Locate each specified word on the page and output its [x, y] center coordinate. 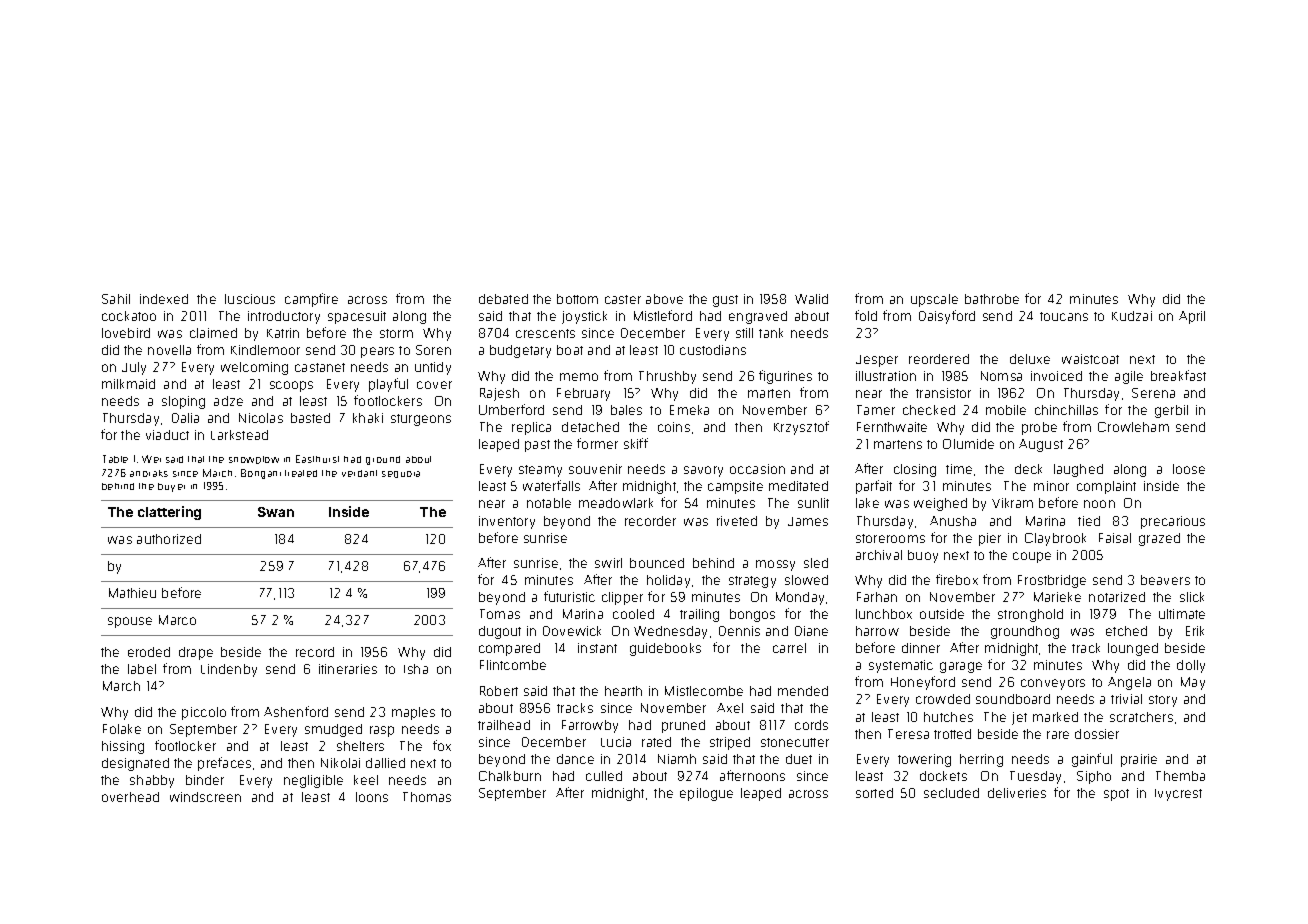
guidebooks [665, 649]
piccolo [204, 713]
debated [503, 299]
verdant [359, 473]
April [1192, 317]
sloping [183, 402]
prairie [1139, 760]
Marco [177, 620]
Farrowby [590, 726]
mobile [1006, 410]
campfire [311, 300]
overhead [130, 797]
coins [674, 427]
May [1193, 683]
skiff [636, 443]
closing [915, 470]
